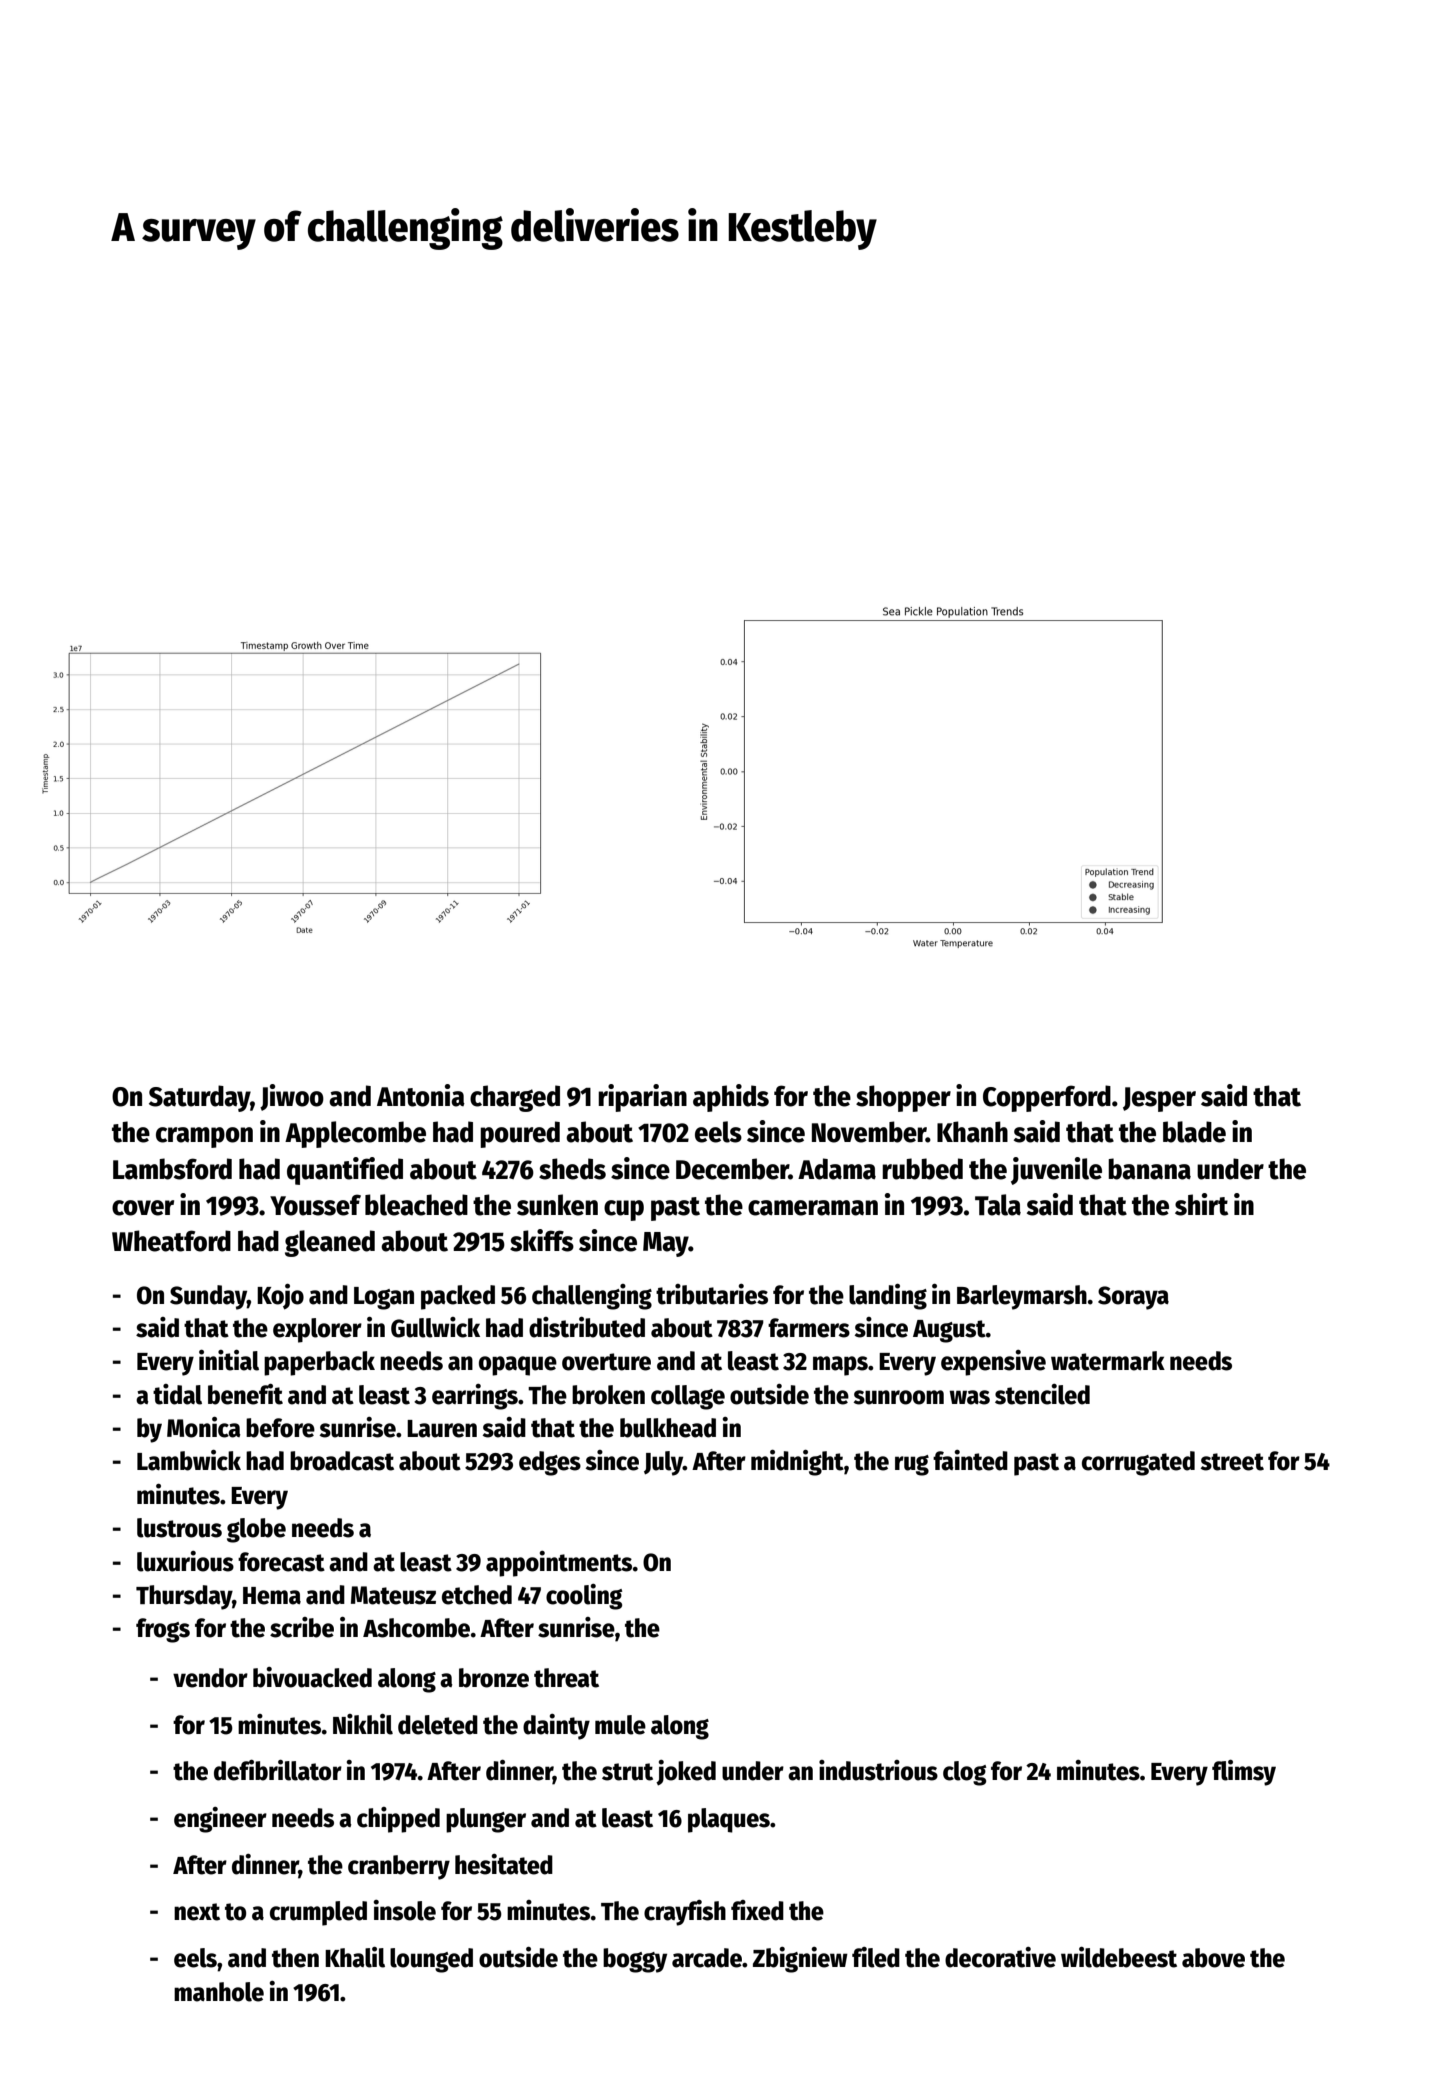  Describe the element at coordinates (1138, 1463) in the page. I see `corrugated` at that location.
